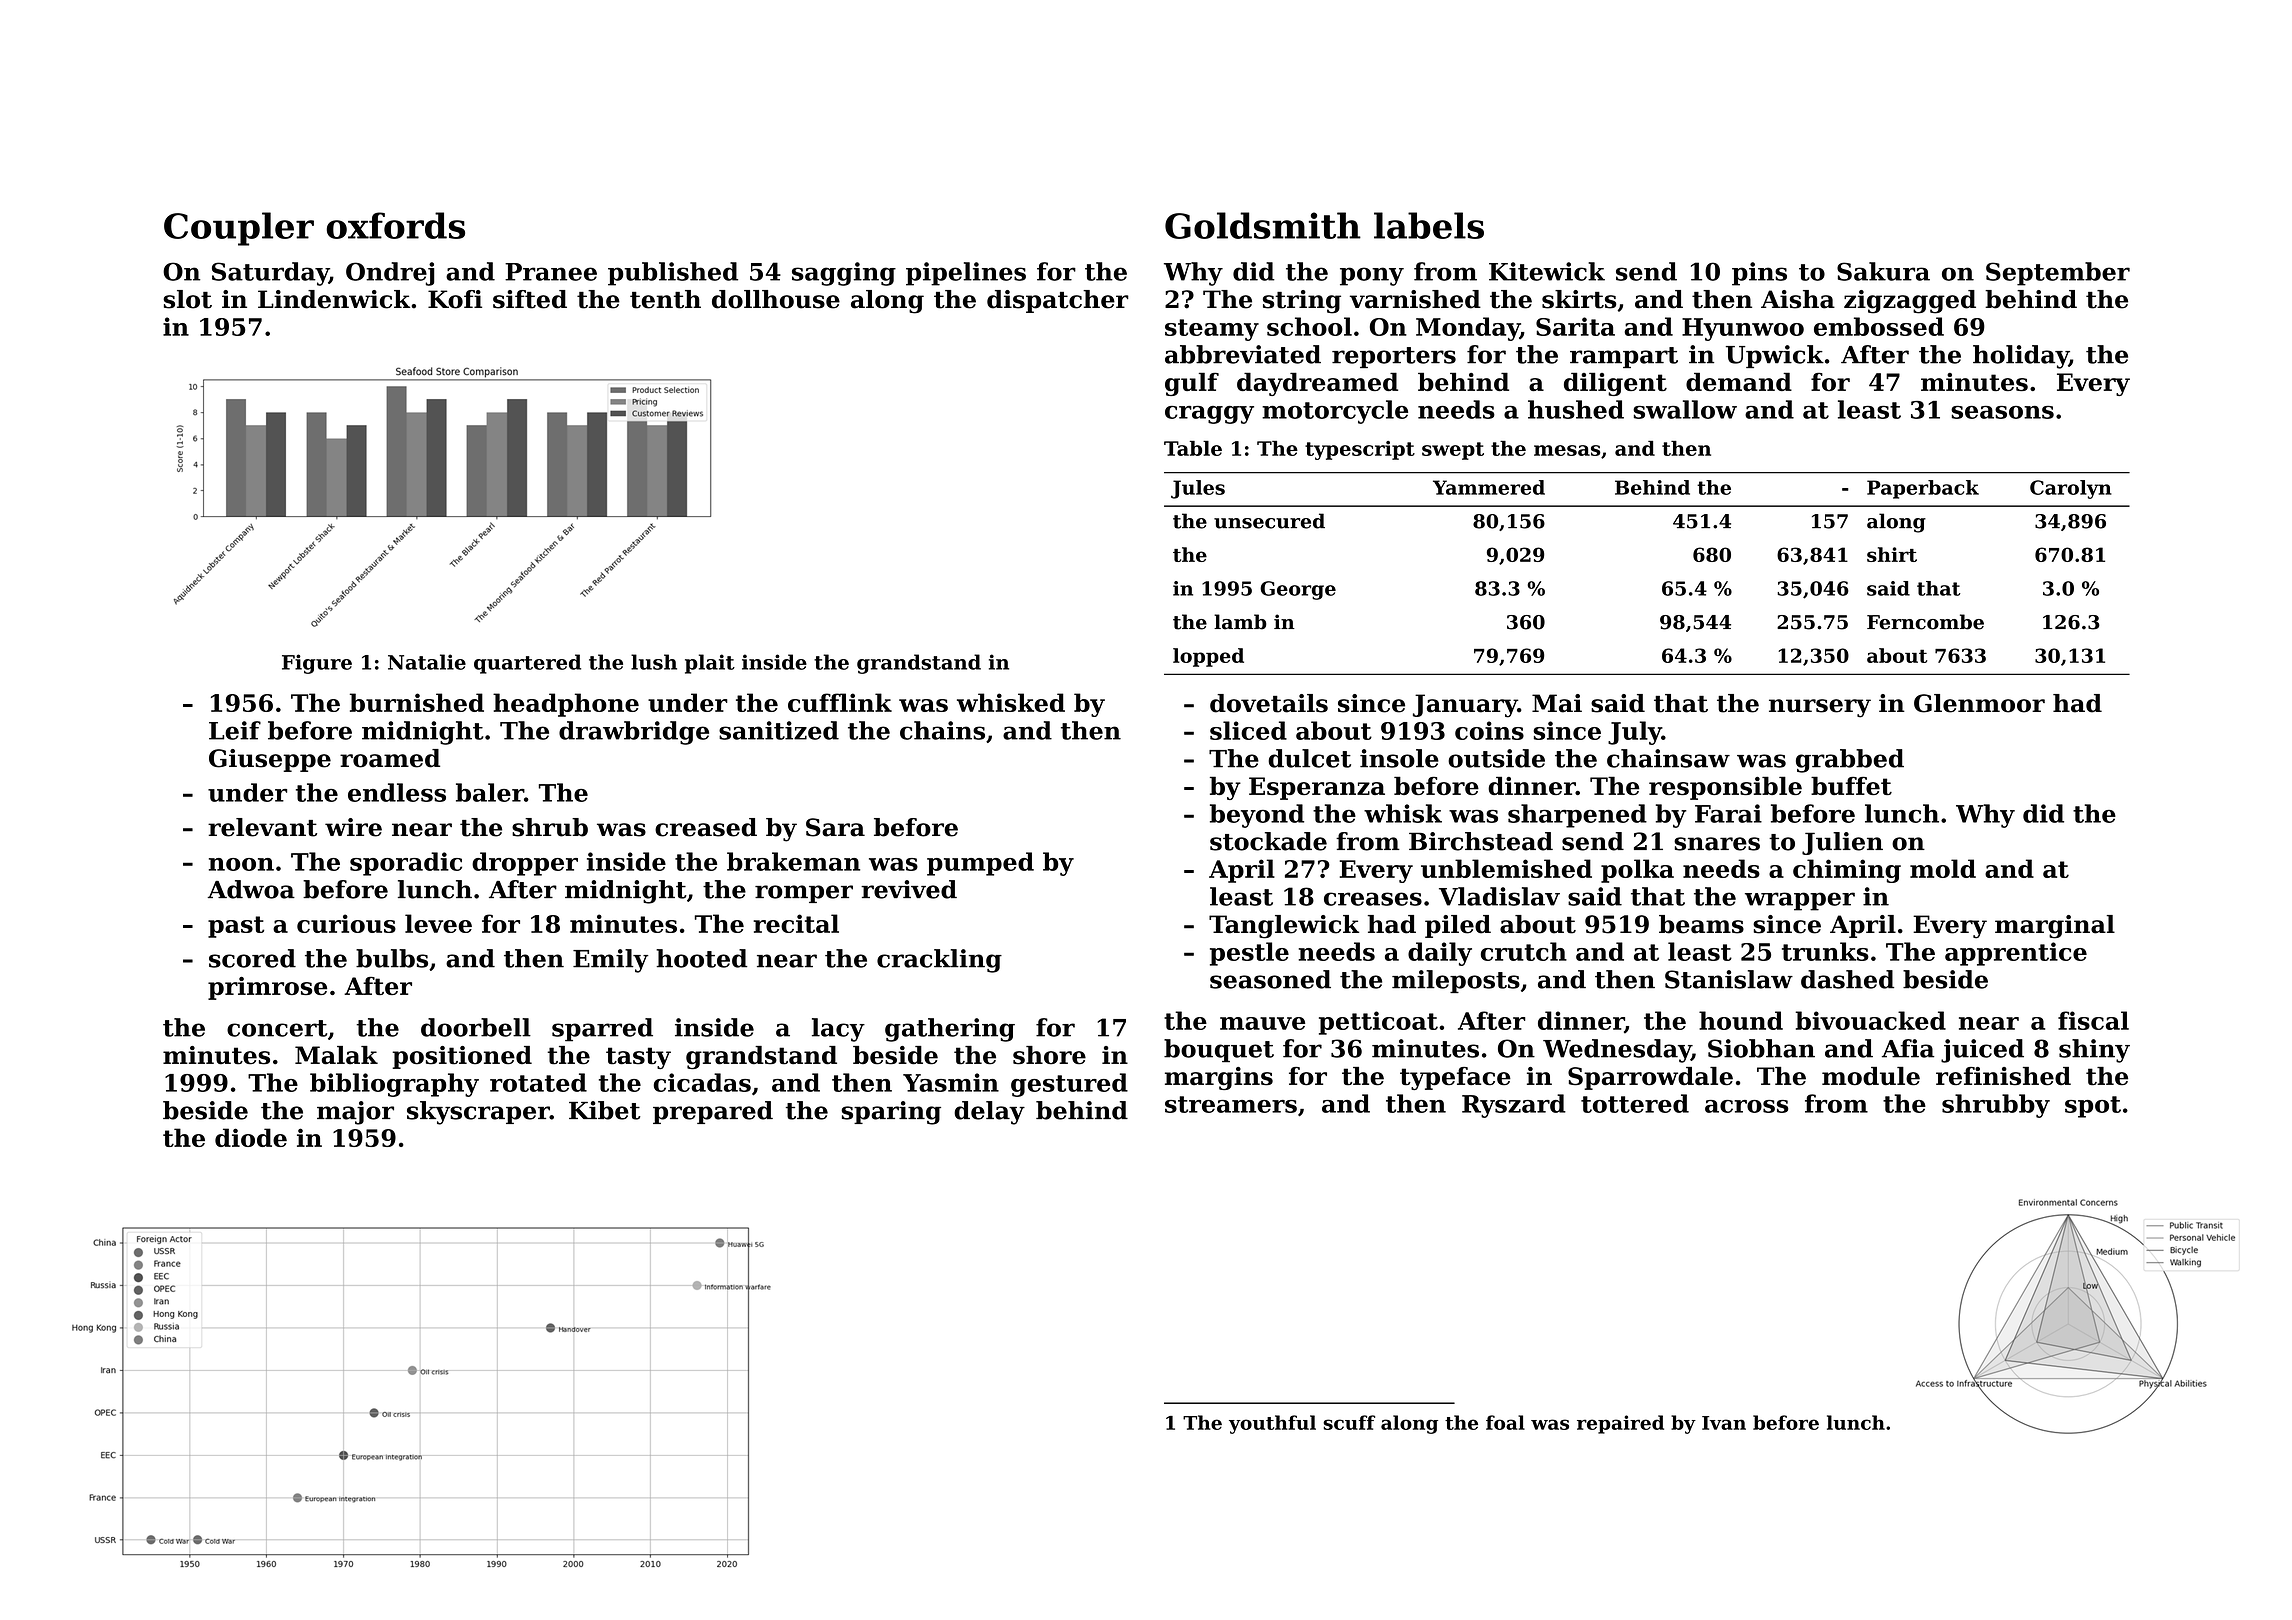  Describe the element at coordinates (1724, 1423) in the image. I see `Ivan` at that location.
